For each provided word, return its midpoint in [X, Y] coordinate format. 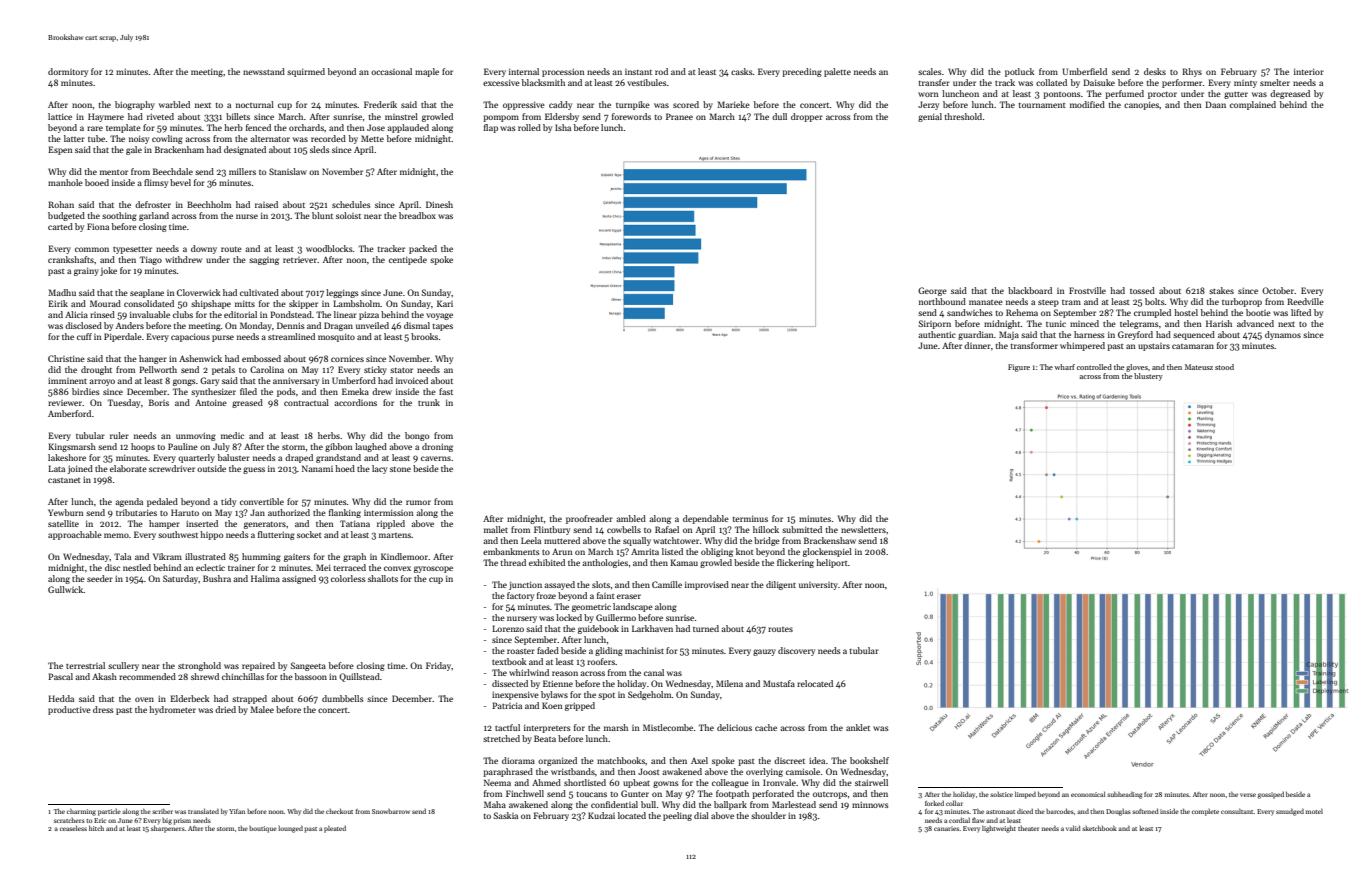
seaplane [147, 293]
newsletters [863, 529]
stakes [1221, 290]
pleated [335, 829]
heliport [832, 563]
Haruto [185, 512]
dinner [977, 345]
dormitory [68, 72]
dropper [807, 117]
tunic [1056, 323]
